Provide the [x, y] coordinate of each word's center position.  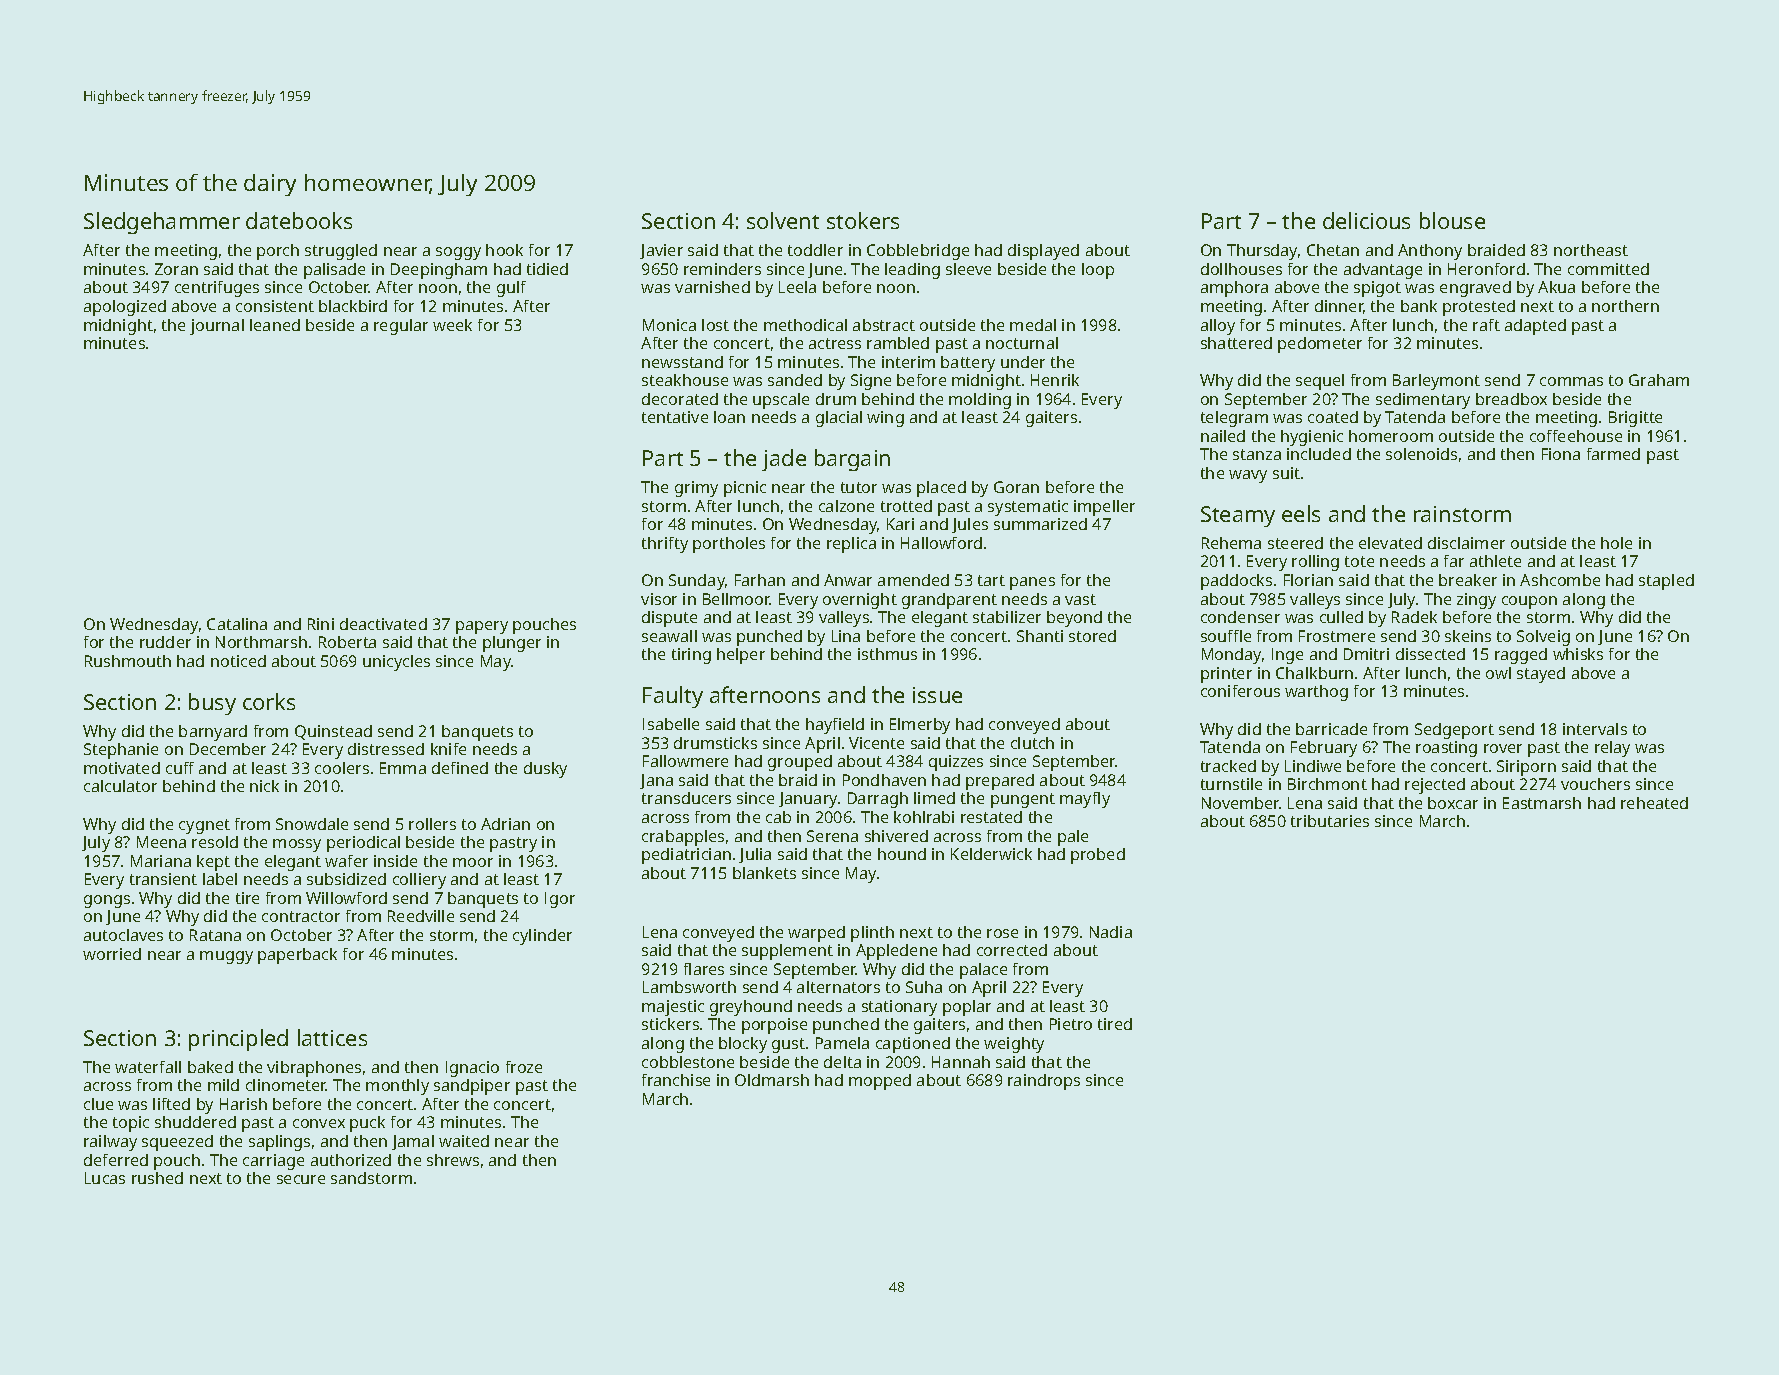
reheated [1654, 803]
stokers [863, 220]
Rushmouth [128, 661]
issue [937, 695]
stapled [1666, 582]
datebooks [299, 220]
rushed [157, 1178]
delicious [1366, 220]
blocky [743, 1045]
